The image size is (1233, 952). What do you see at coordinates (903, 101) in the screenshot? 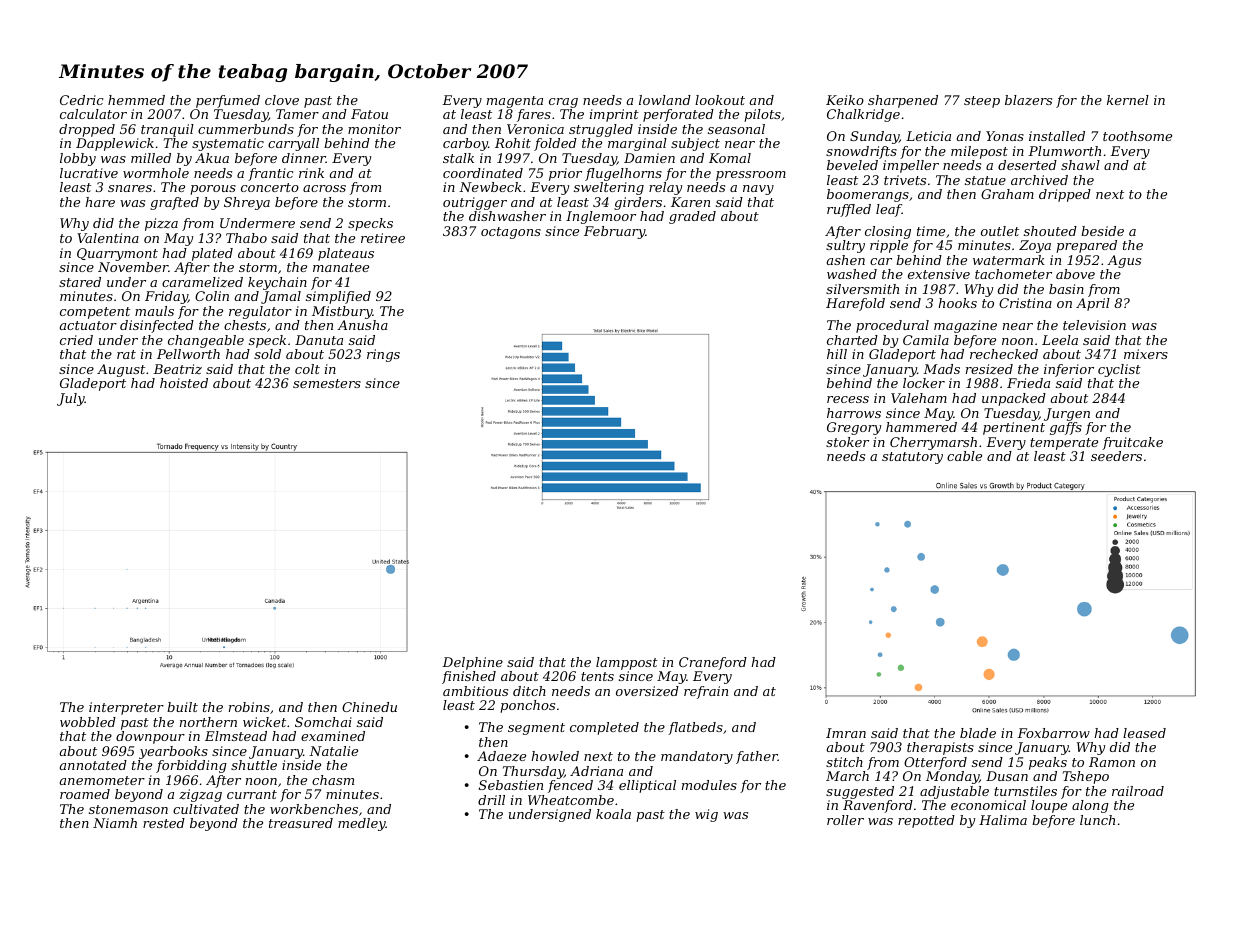
I see `sharpened` at bounding box center [903, 101].
